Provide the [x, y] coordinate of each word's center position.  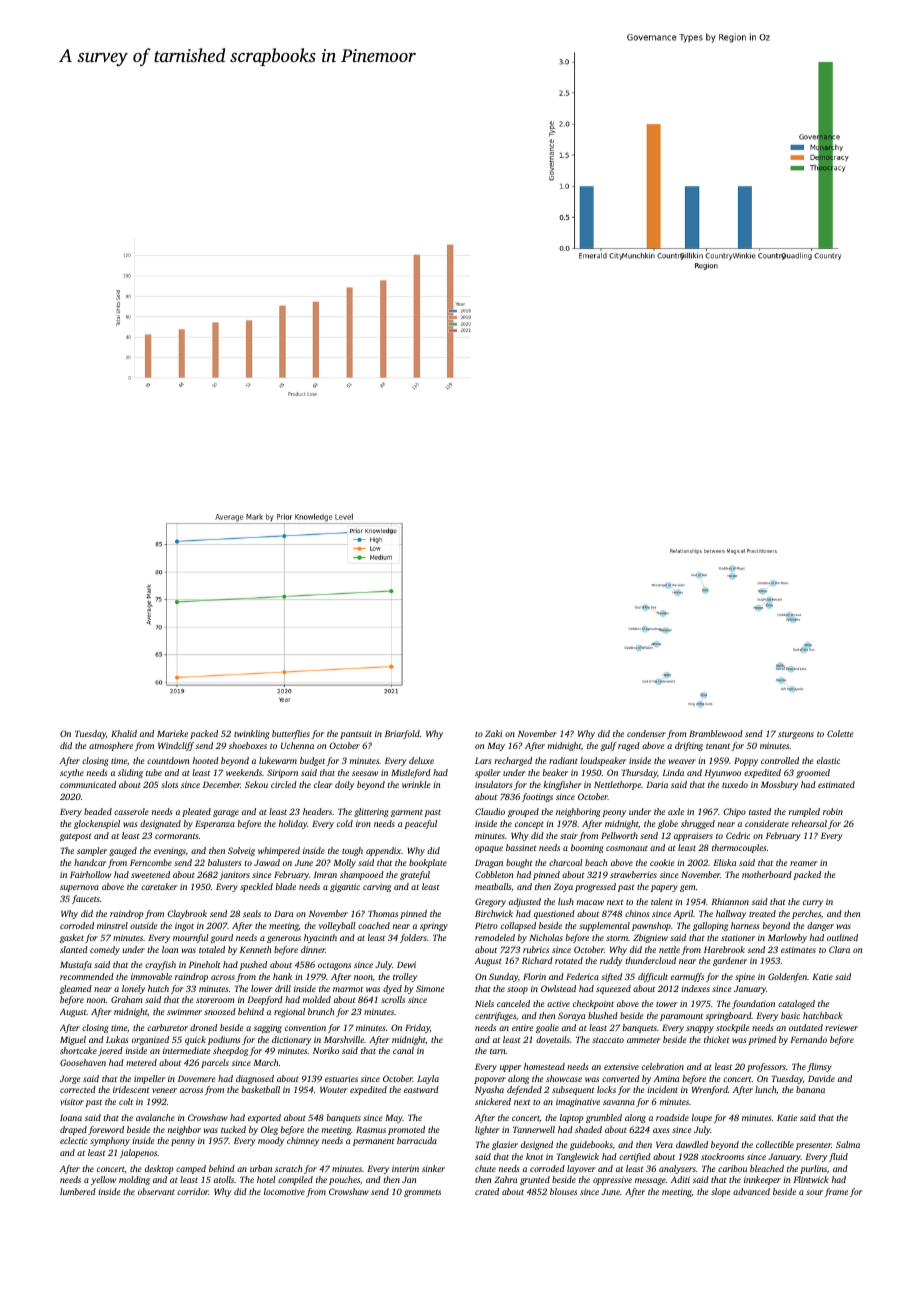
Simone [430, 988]
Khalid [124, 733]
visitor [72, 1102]
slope [721, 1192]
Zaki [493, 733]
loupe [702, 1118]
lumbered [78, 1191]
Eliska [724, 862]
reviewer [841, 1028]
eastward [421, 1089]
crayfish [160, 965]
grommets [422, 1193]
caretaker [159, 886]
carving [377, 887]
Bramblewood [716, 733]
